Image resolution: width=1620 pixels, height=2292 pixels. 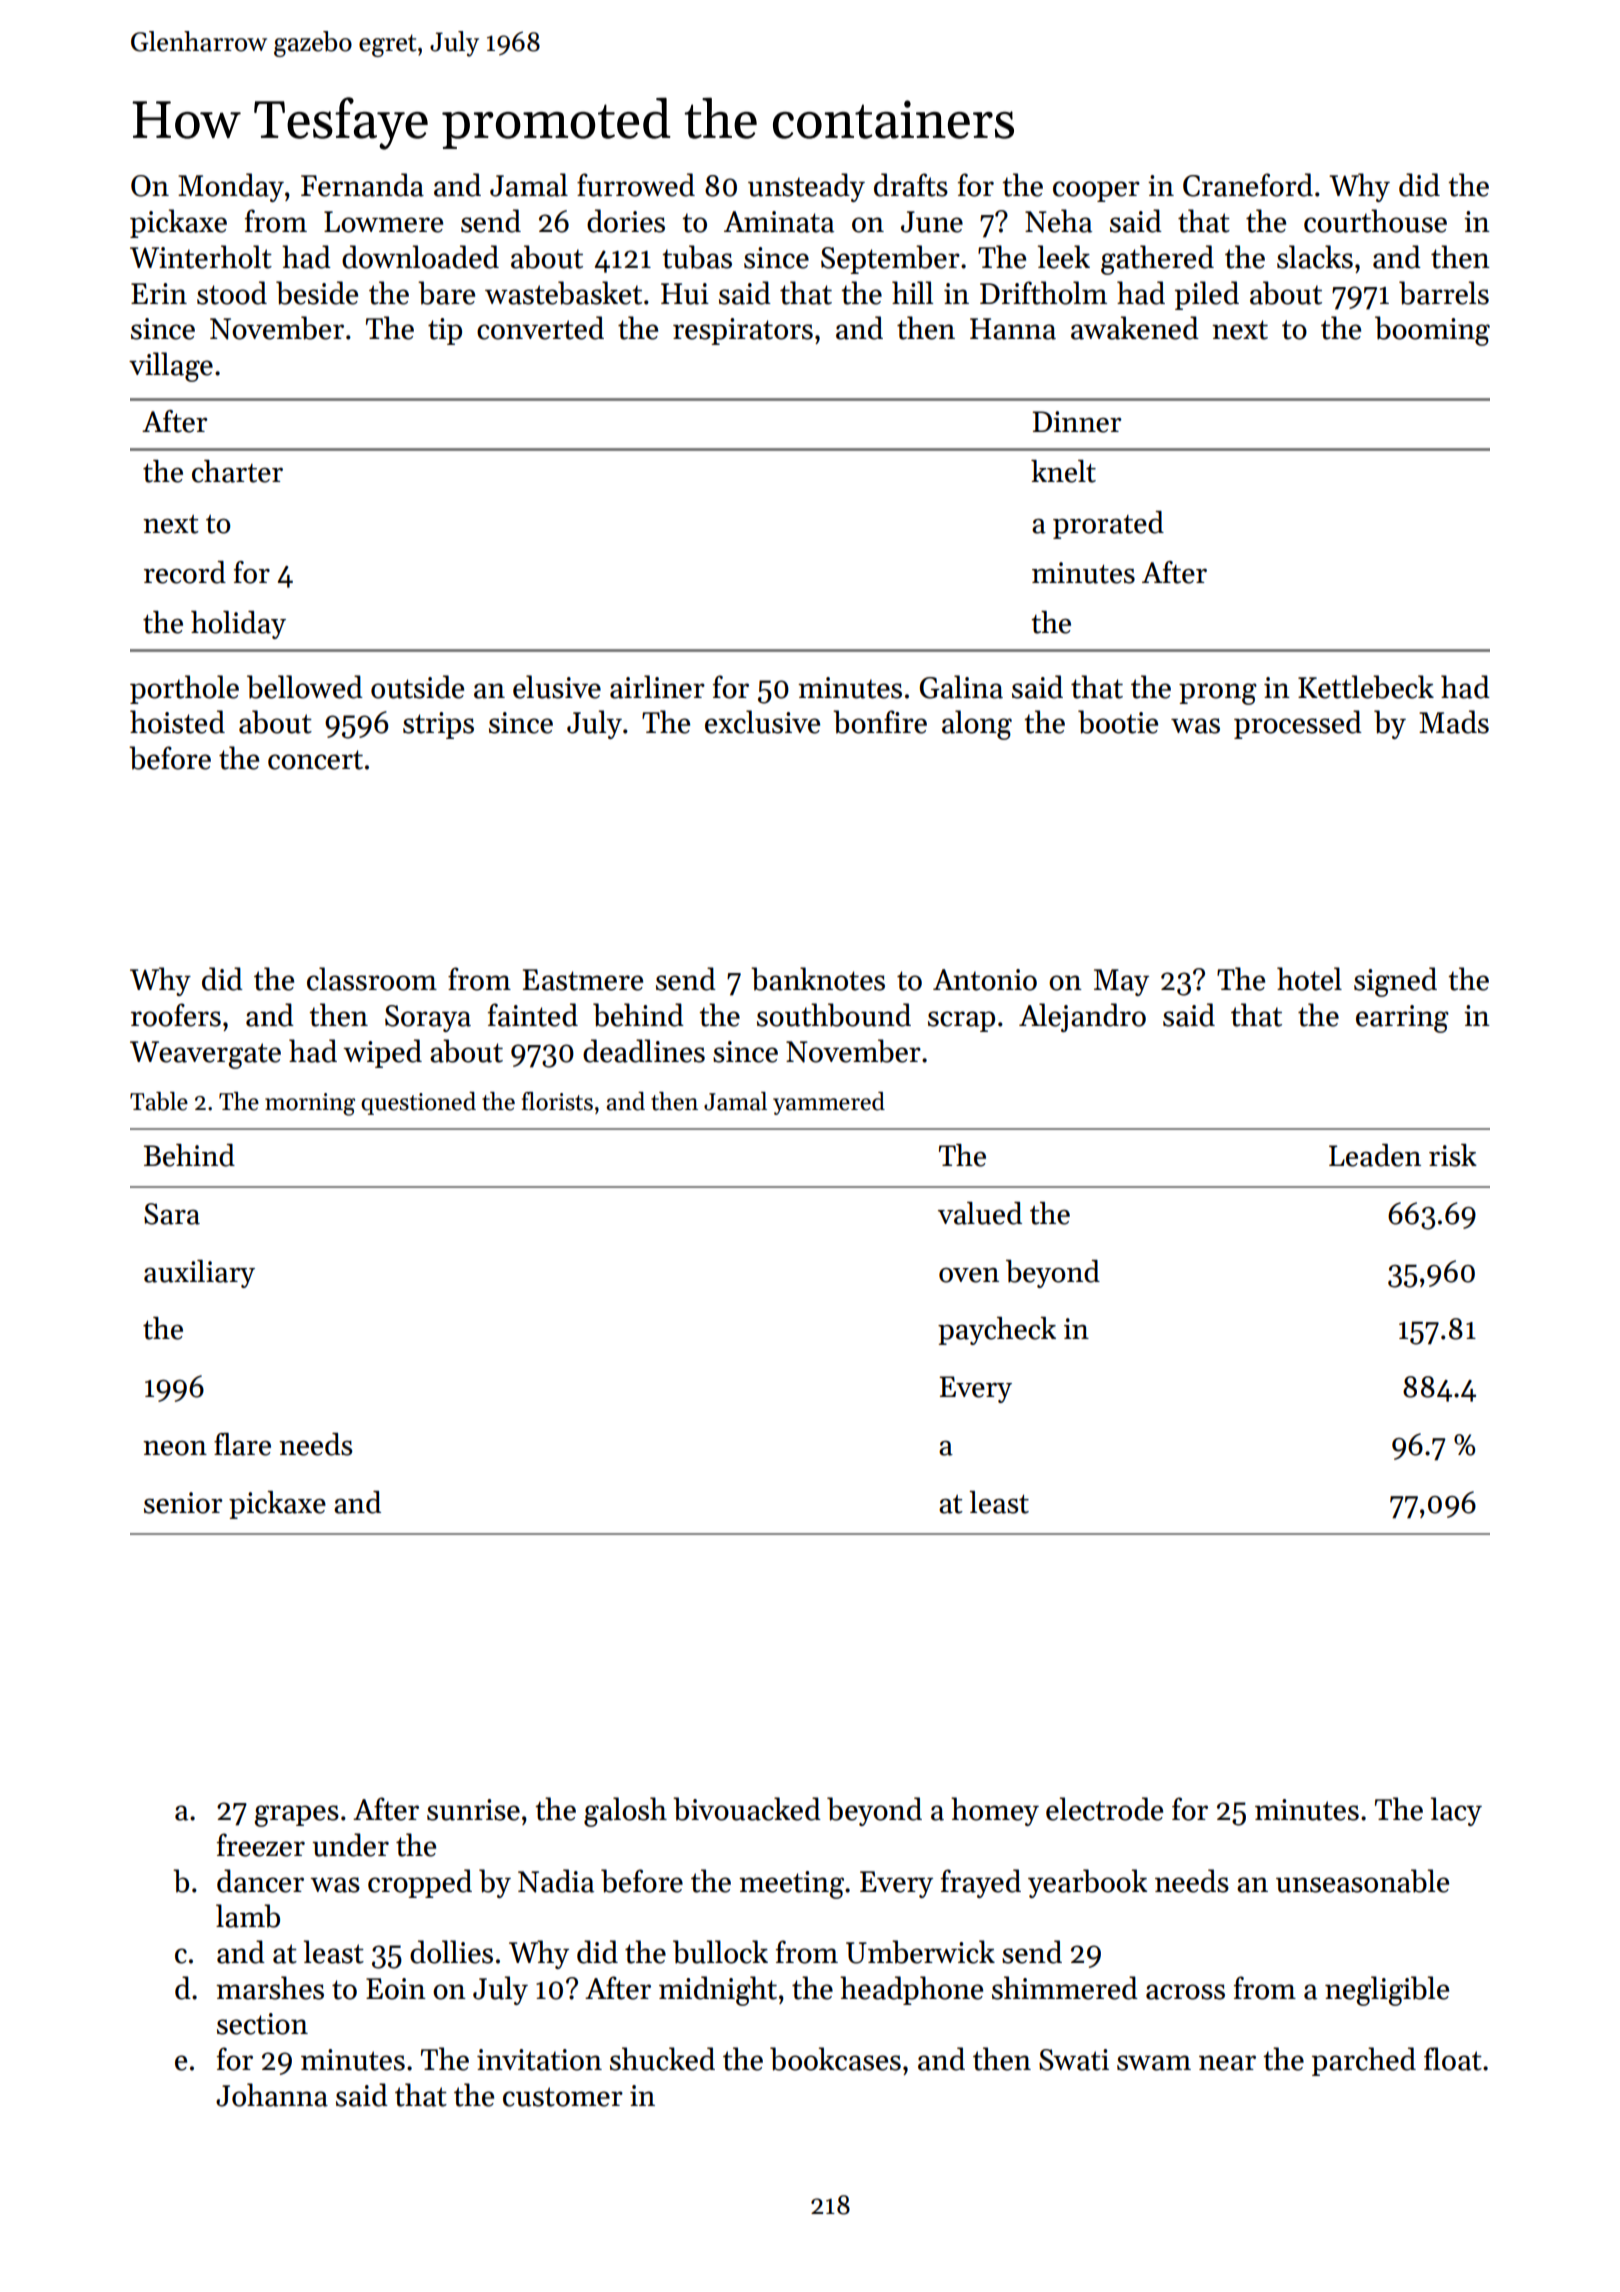 What do you see at coordinates (242, 1444) in the screenshot?
I see `flare` at bounding box center [242, 1444].
